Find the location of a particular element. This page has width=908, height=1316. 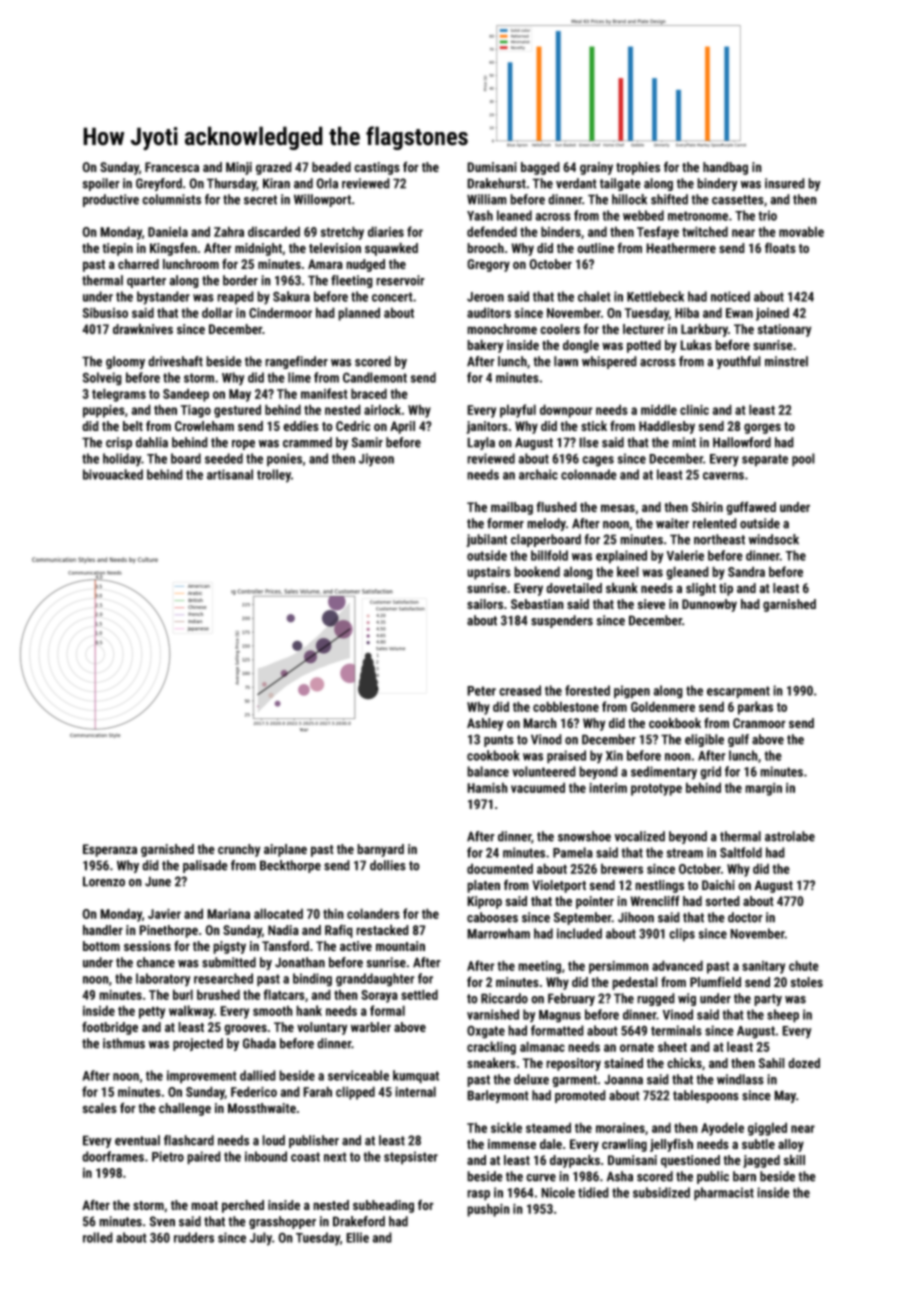

bivouacked is located at coordinates (113, 474).
